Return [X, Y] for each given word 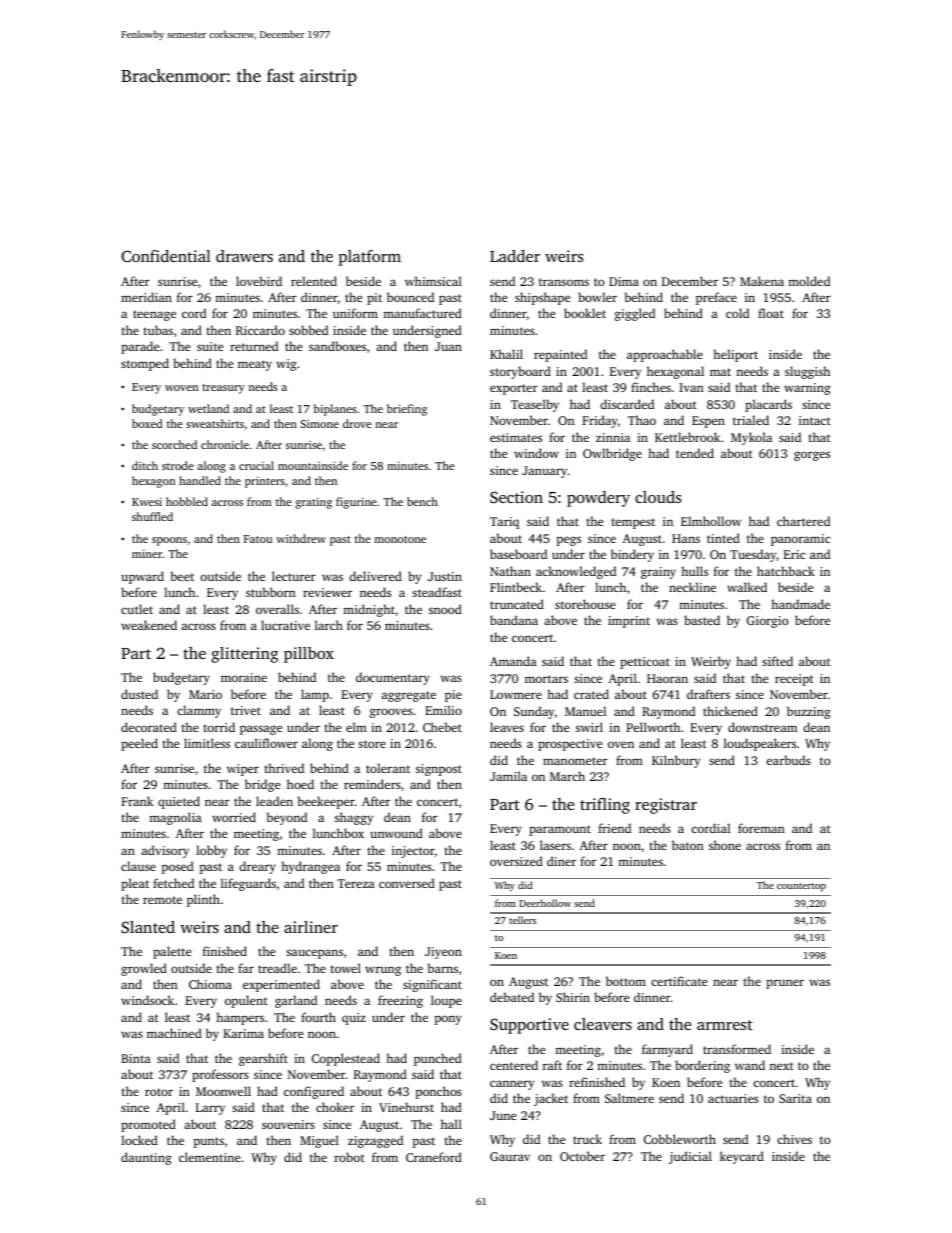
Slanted [148, 927]
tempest [633, 523]
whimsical [433, 281]
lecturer [294, 576]
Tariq [504, 523]
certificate [679, 981]
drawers [244, 256]
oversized [516, 861]
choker [335, 1107]
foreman [761, 828]
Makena [762, 281]
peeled [139, 744]
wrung [383, 971]
